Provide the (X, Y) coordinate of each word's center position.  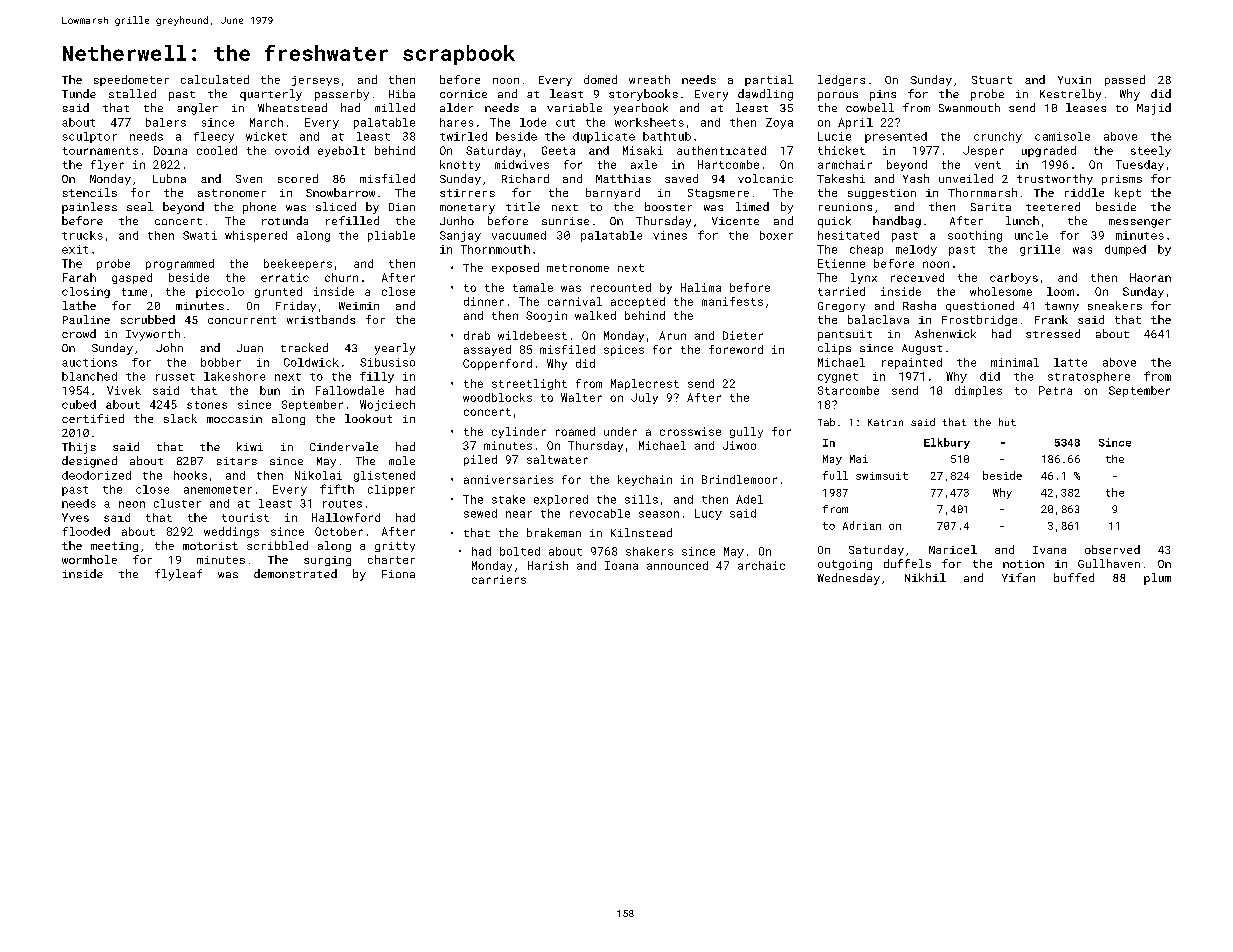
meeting (114, 547)
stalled (132, 93)
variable (574, 107)
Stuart (992, 80)
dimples (978, 391)
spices (624, 350)
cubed (79, 404)
